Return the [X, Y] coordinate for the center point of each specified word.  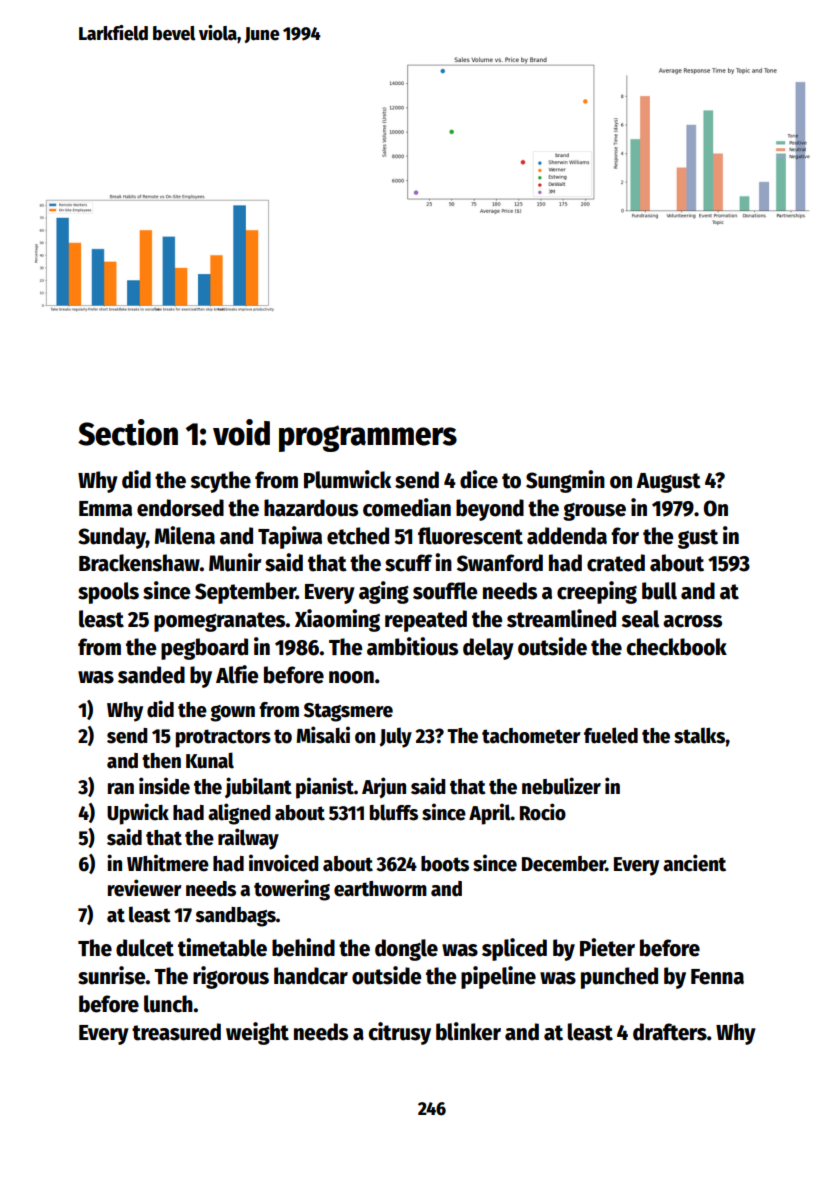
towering [292, 890]
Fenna [717, 977]
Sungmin [565, 481]
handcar [311, 976]
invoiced [283, 863]
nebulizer [561, 786]
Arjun [384, 787]
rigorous [231, 977]
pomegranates [220, 622]
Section [128, 432]
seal [640, 619]
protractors [223, 738]
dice [479, 479]
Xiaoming [337, 620]
